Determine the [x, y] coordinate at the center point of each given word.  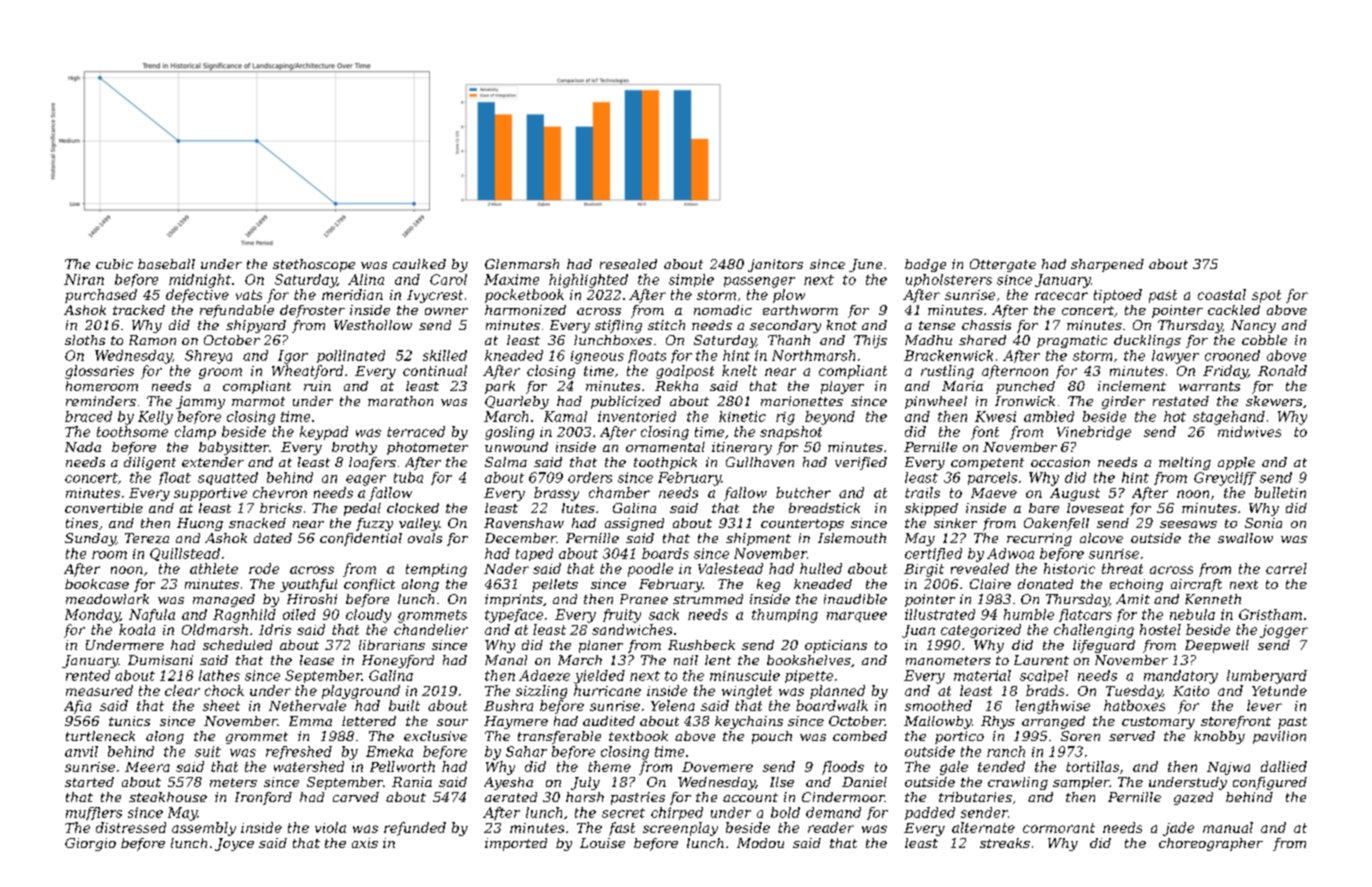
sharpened [1107, 265]
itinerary [742, 448]
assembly [204, 829]
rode [264, 568]
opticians [836, 646]
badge [925, 265]
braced [88, 416]
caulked [419, 264]
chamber [619, 492]
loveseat [1095, 508]
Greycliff [1225, 479]
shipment [758, 539]
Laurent [1041, 660]
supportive [210, 494]
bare [1044, 508]
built [404, 705]
